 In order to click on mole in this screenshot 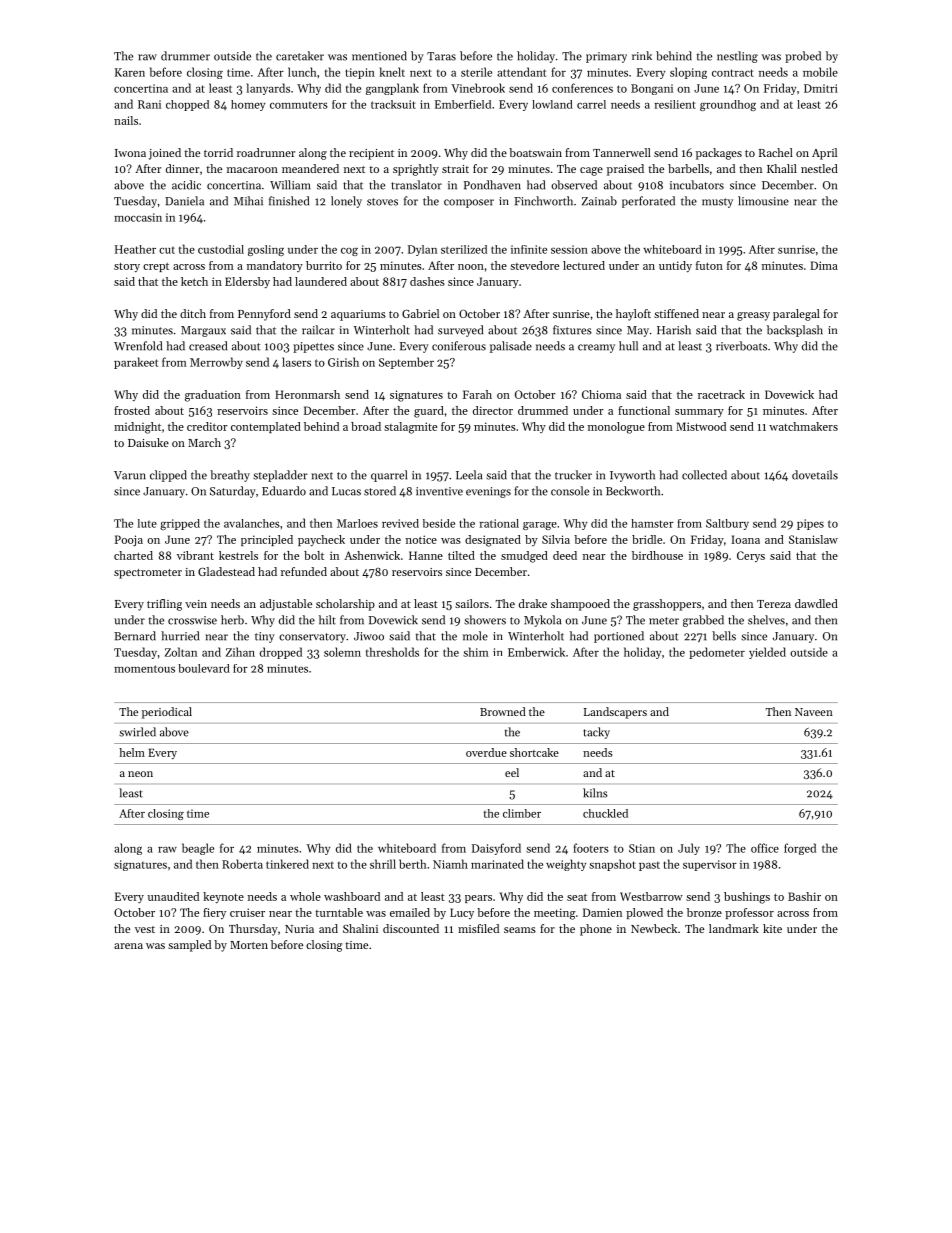, I will do `click(475, 636)`.
